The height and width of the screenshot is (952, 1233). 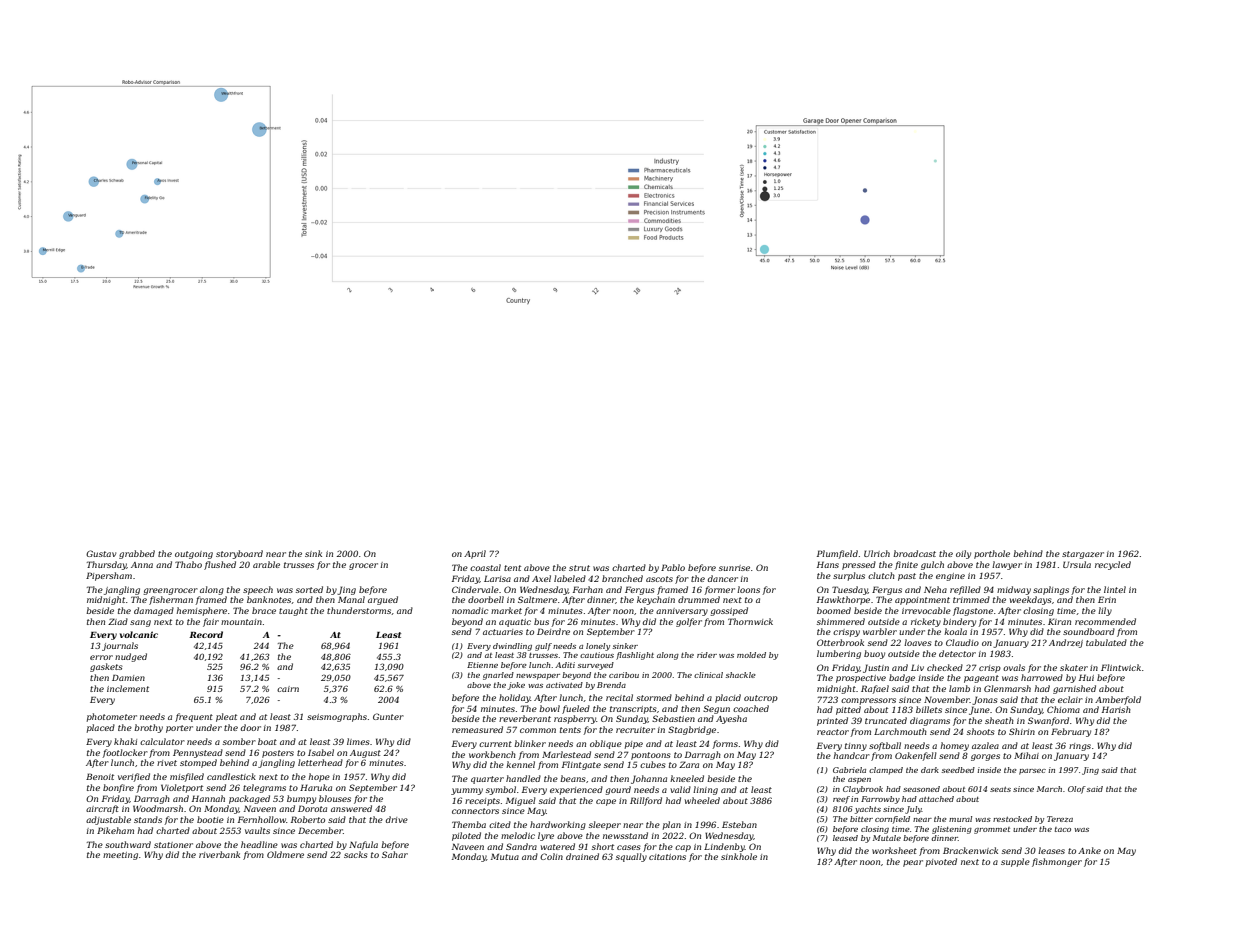 What do you see at coordinates (631, 857) in the screenshot?
I see `squally` at bounding box center [631, 857].
